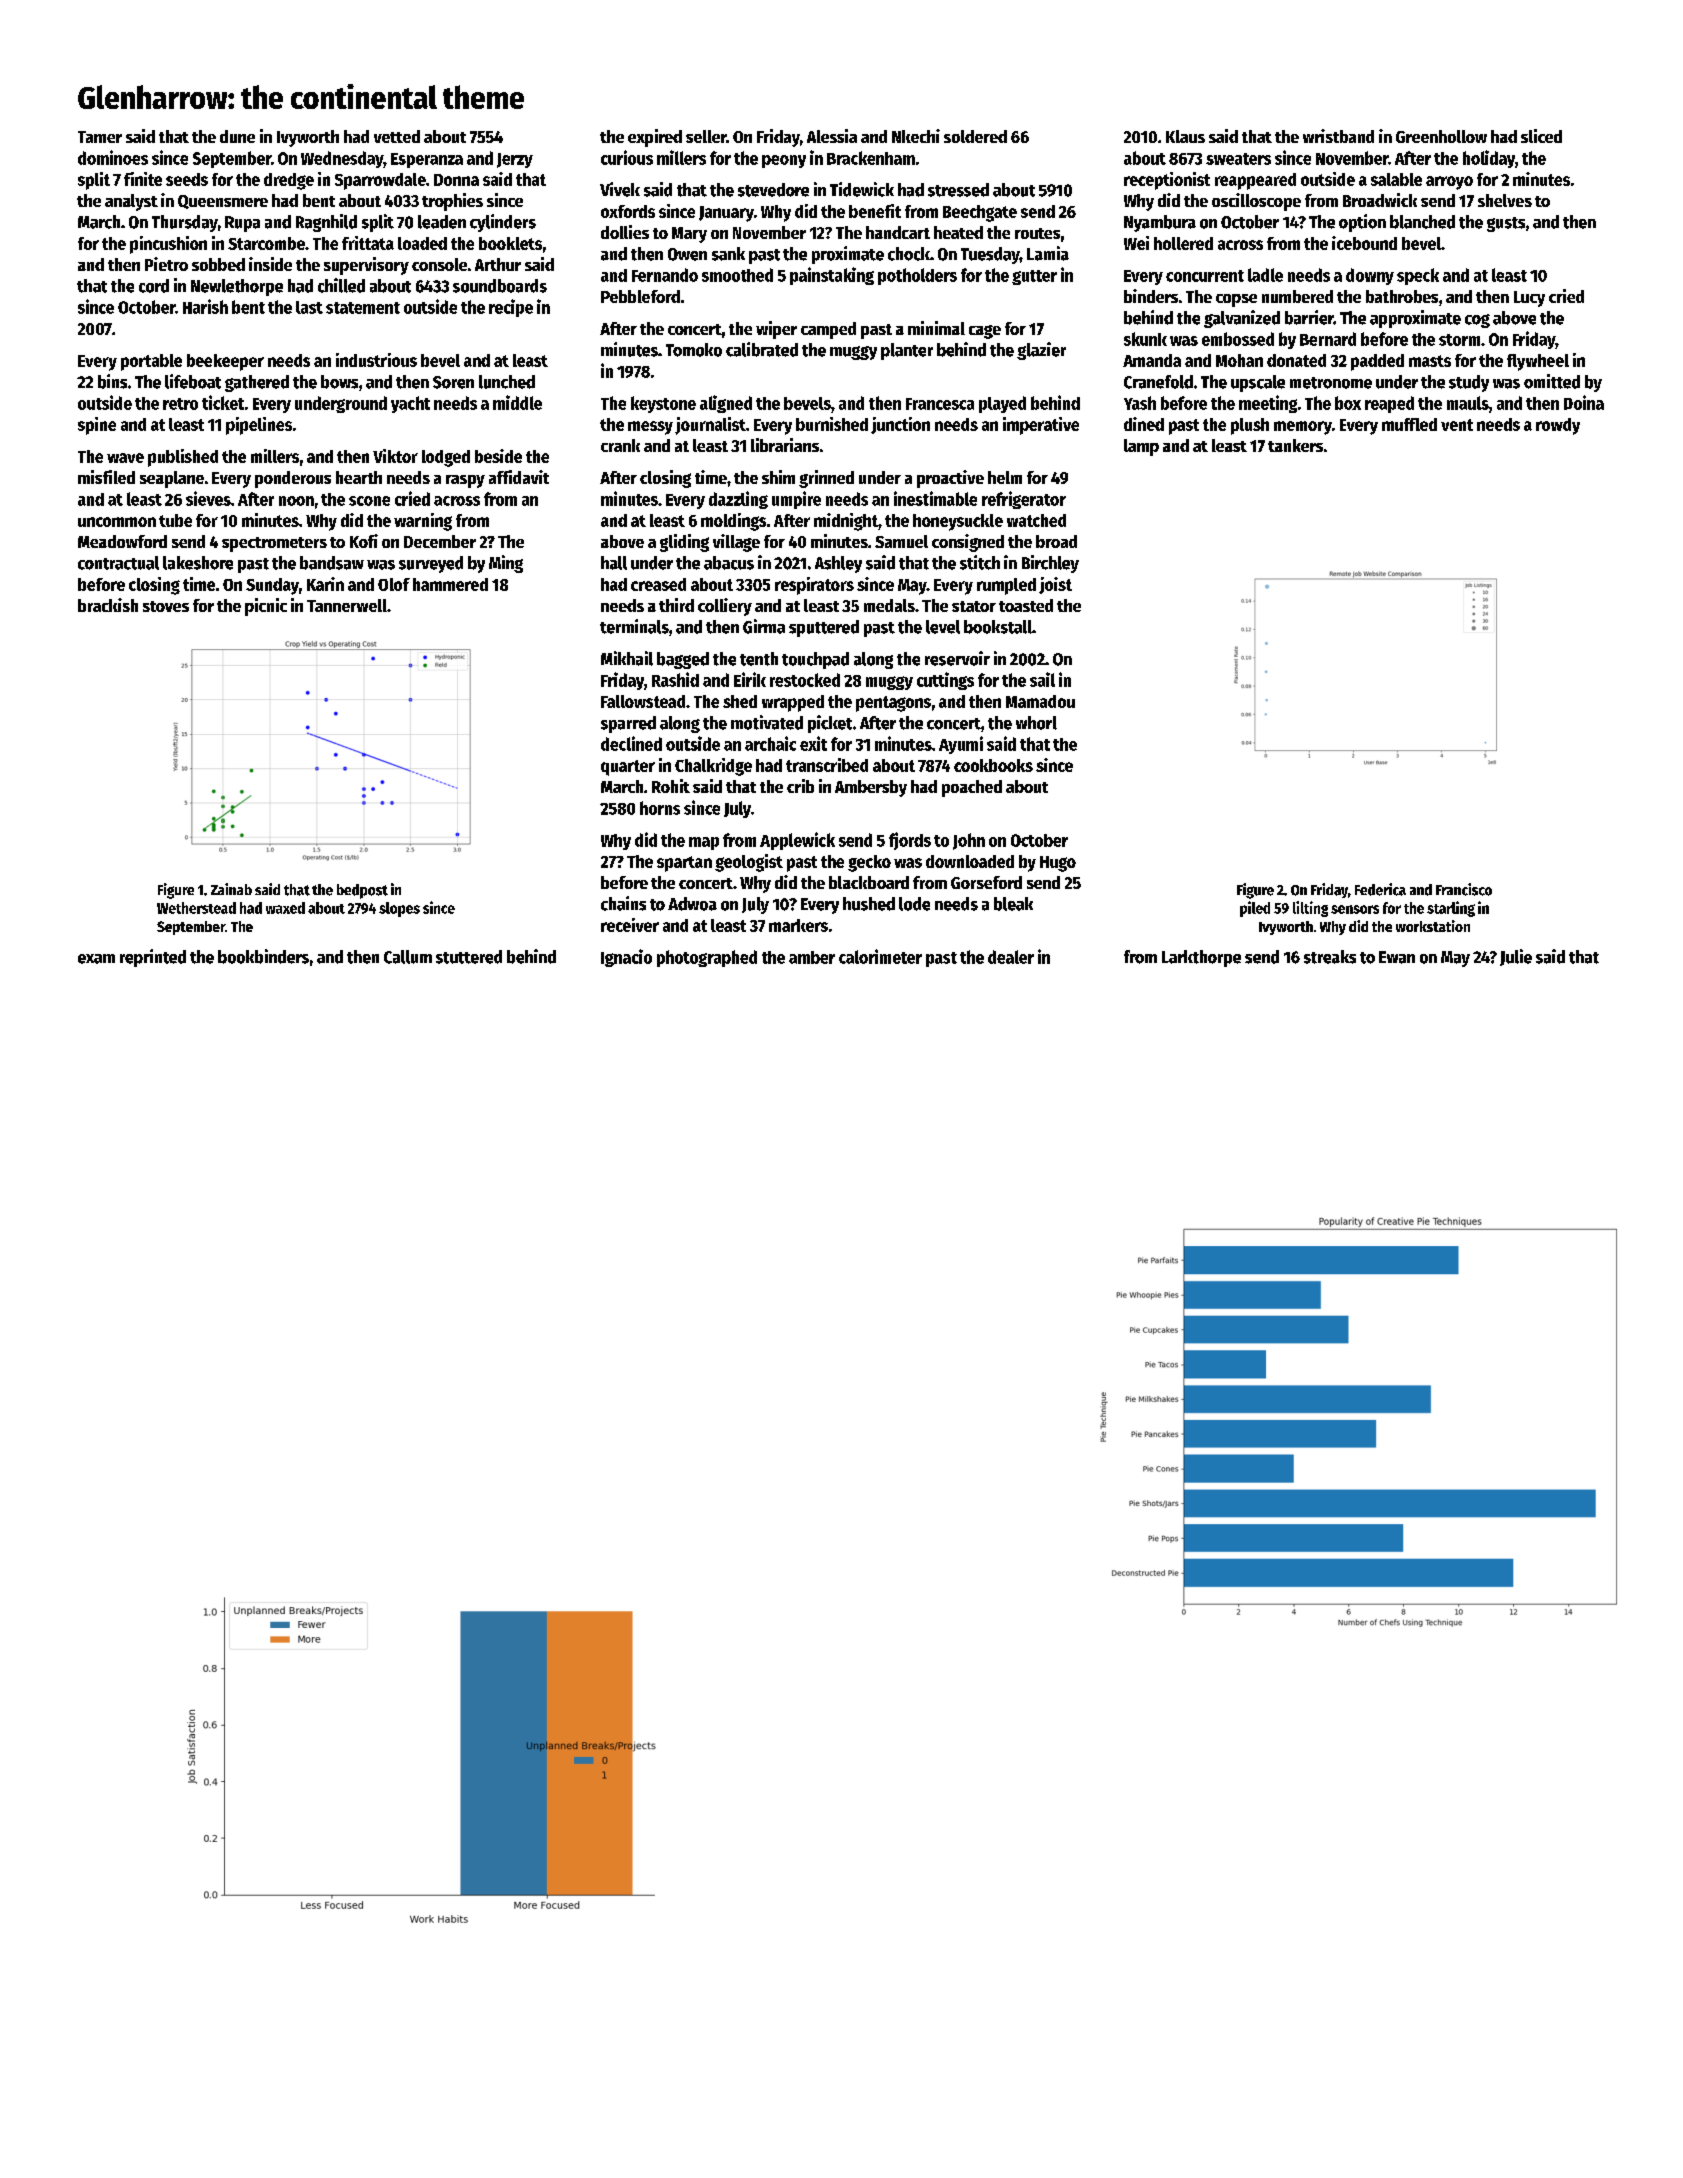 Image resolution: width=1683 pixels, height=2178 pixels. Describe the element at coordinates (1026, 605) in the screenshot. I see `toasted` at that location.
